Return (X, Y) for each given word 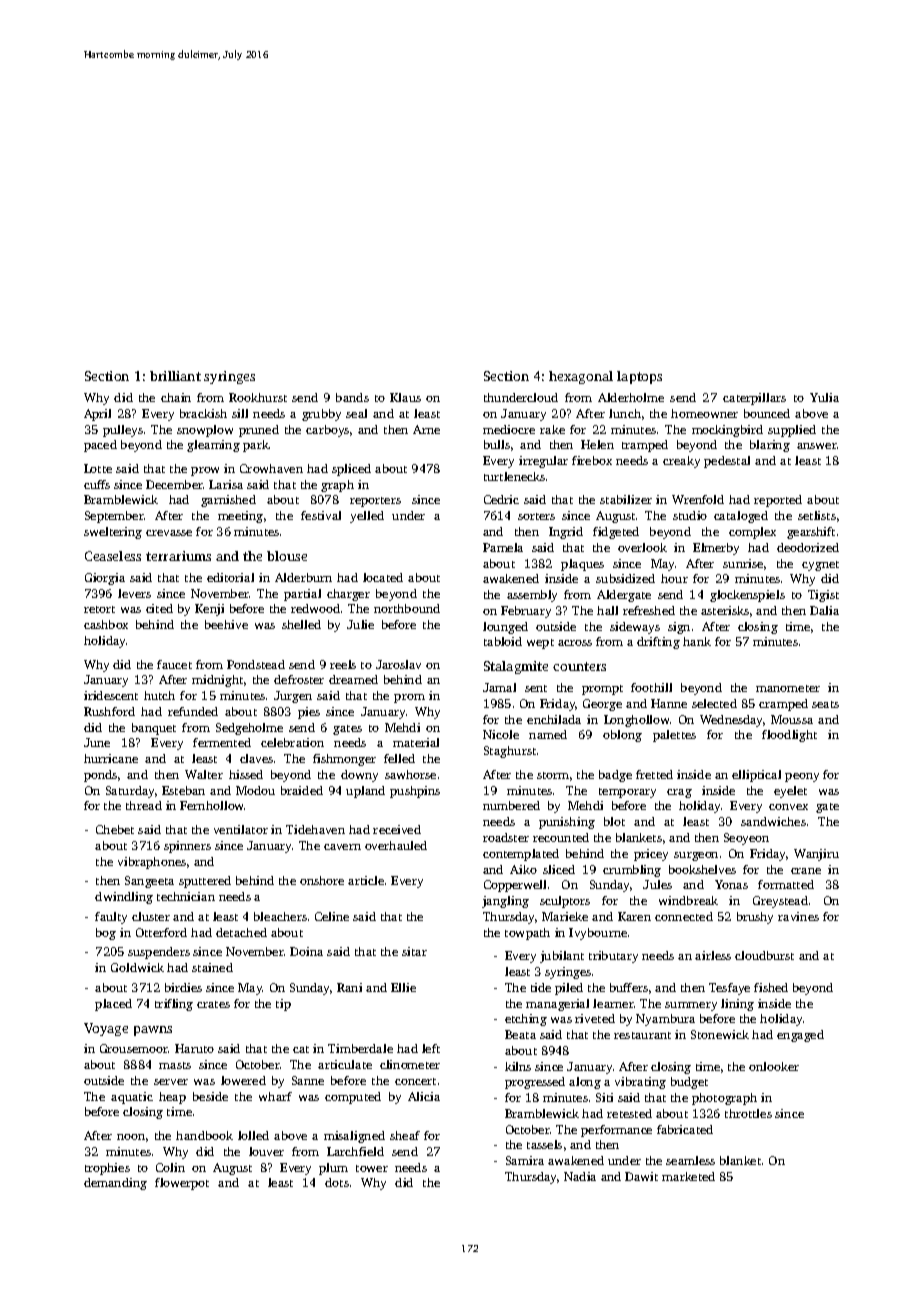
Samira (525, 1160)
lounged (505, 628)
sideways (635, 628)
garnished (228, 501)
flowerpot (182, 1184)
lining (737, 1005)
